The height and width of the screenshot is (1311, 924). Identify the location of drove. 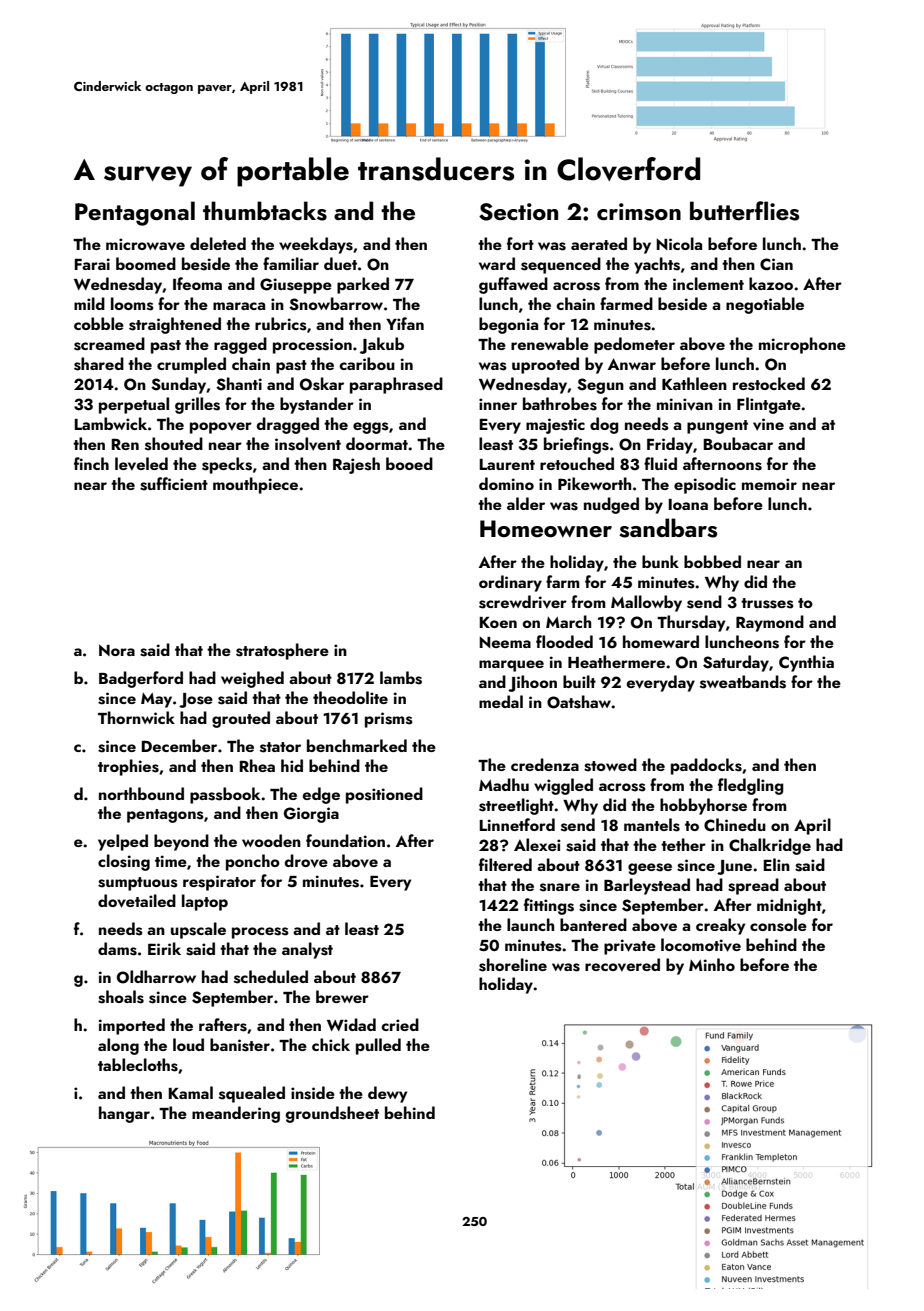
(306, 861).
